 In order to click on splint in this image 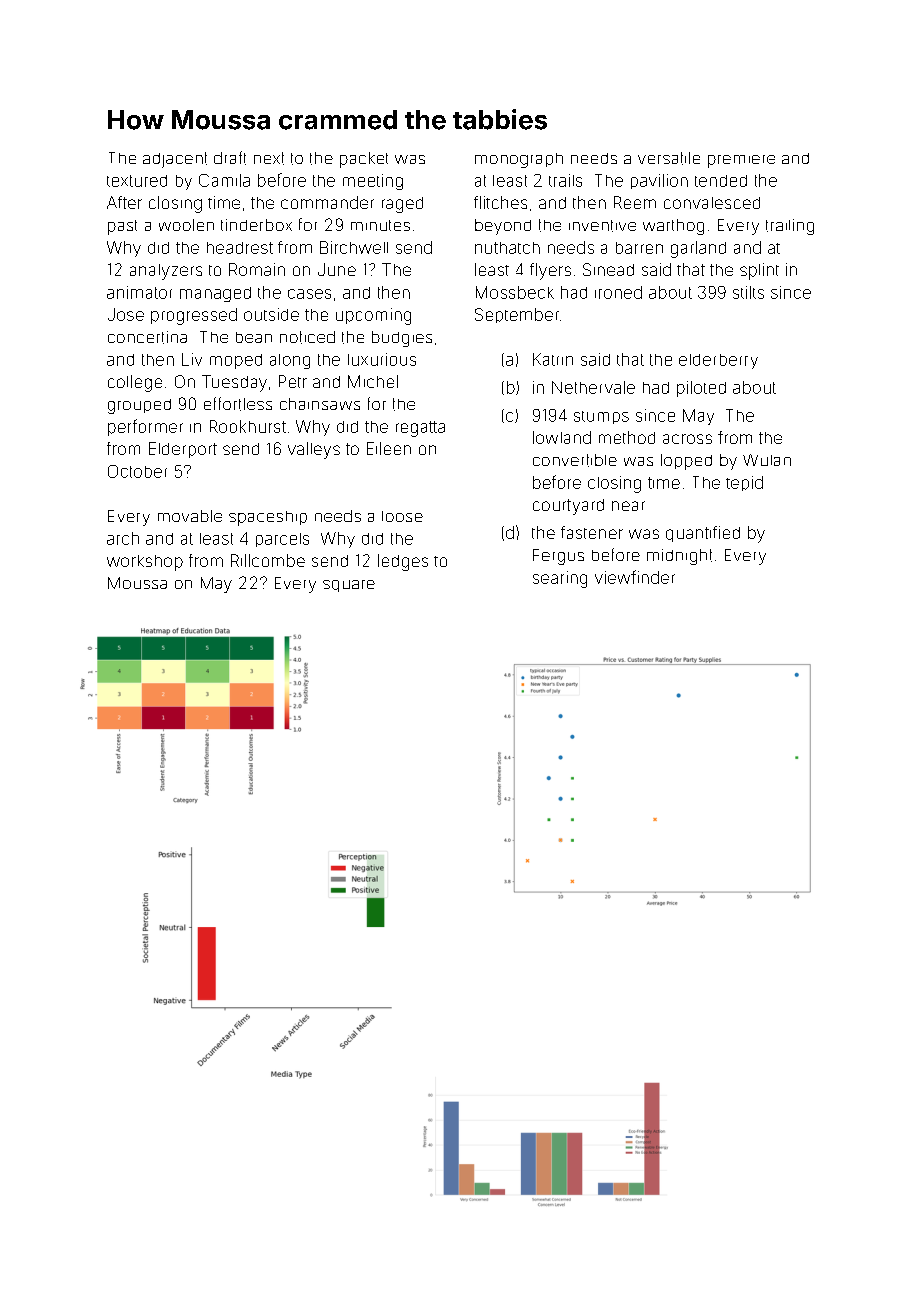, I will do `click(759, 271)`.
